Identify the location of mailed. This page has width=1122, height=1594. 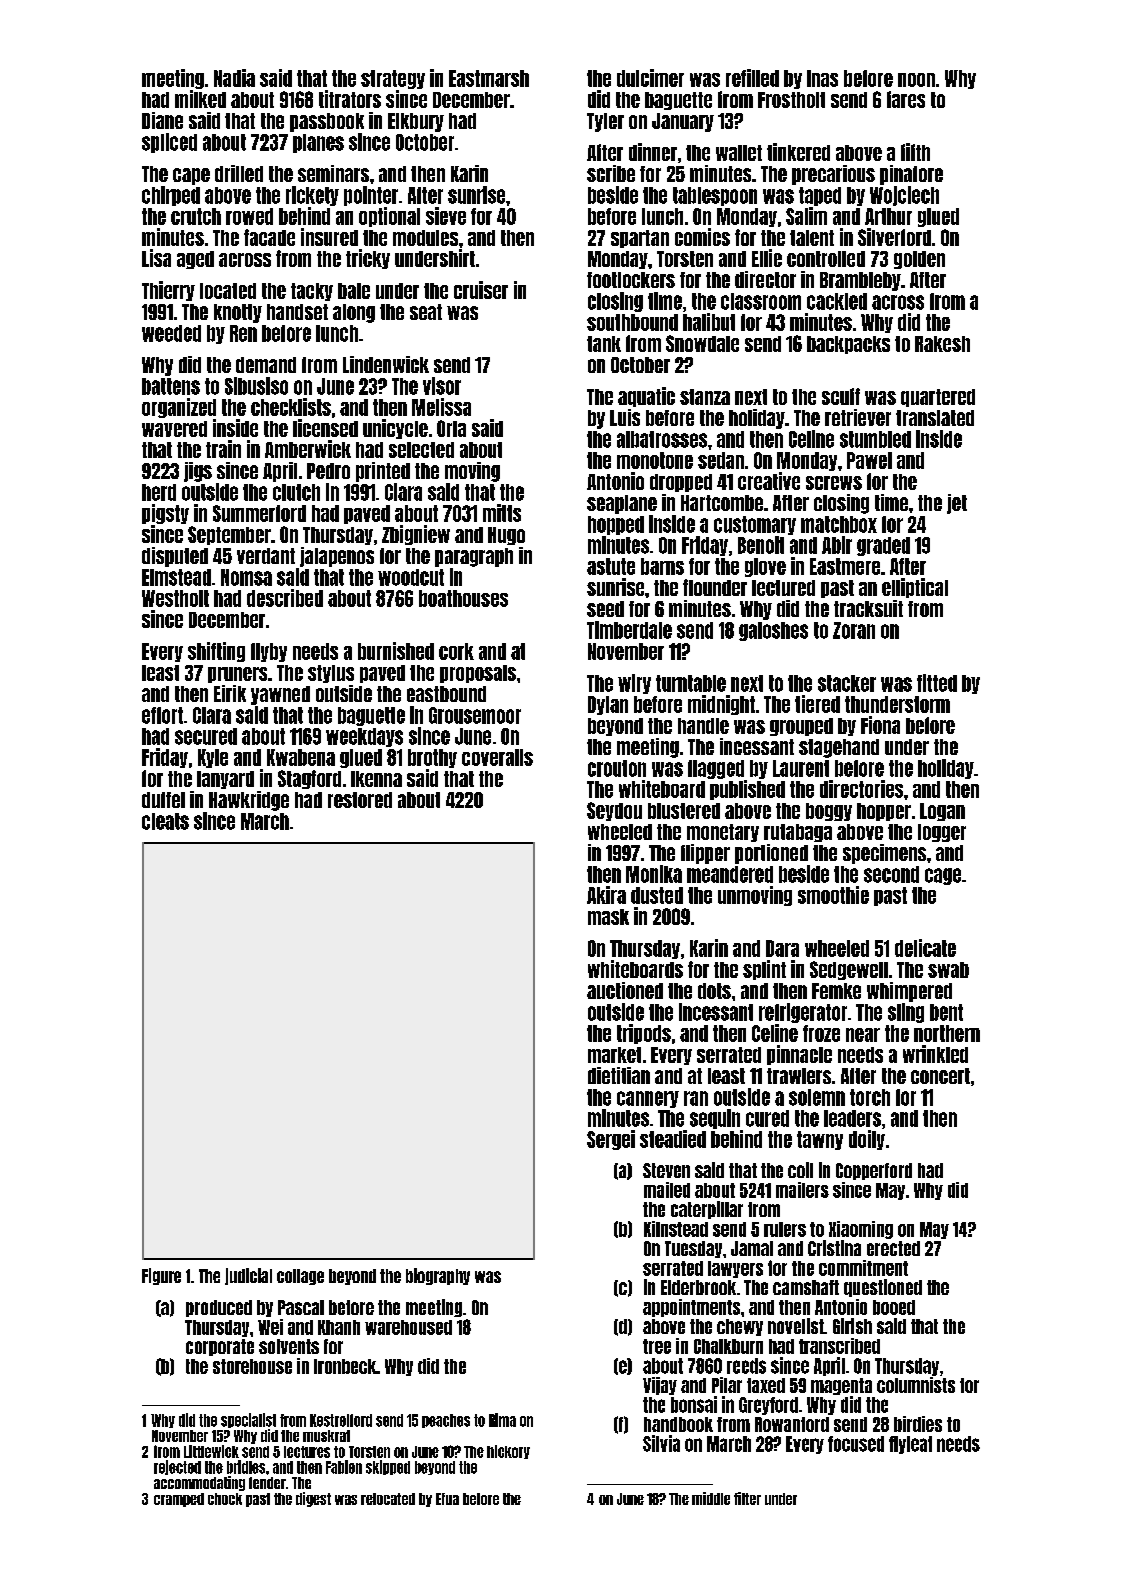
(667, 1190).
